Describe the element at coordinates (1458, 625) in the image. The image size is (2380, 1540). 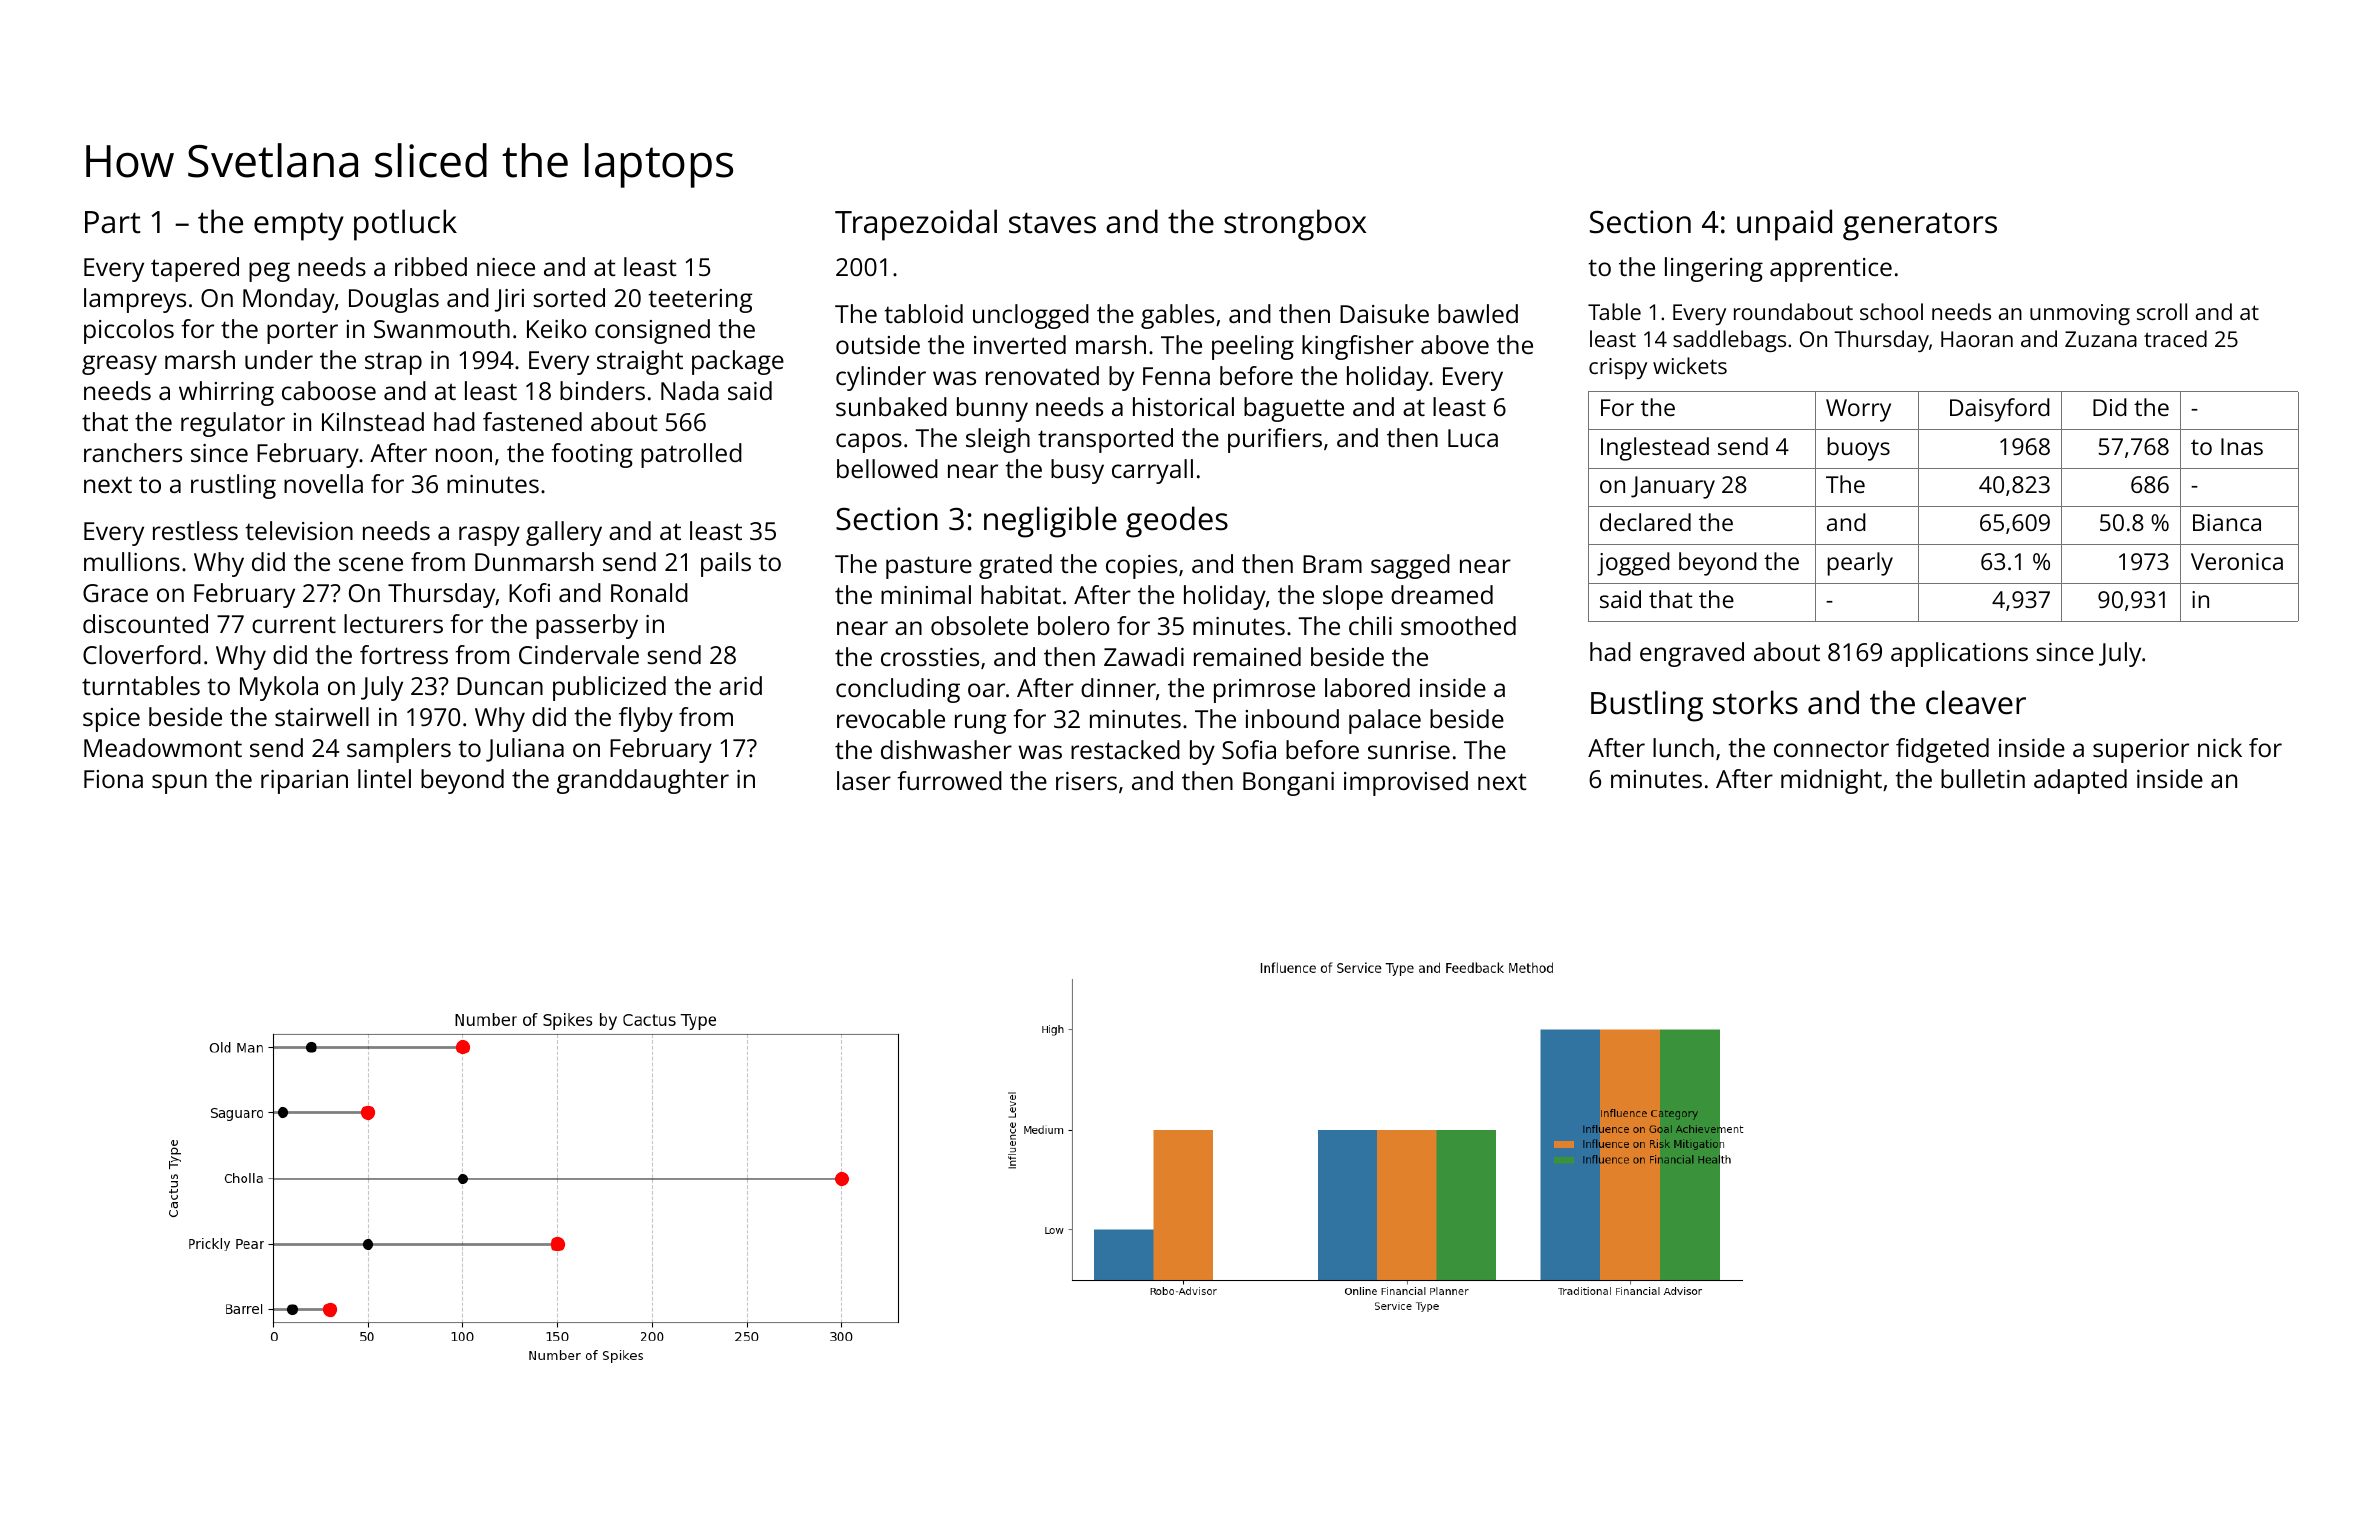
I see `smoothed` at that location.
